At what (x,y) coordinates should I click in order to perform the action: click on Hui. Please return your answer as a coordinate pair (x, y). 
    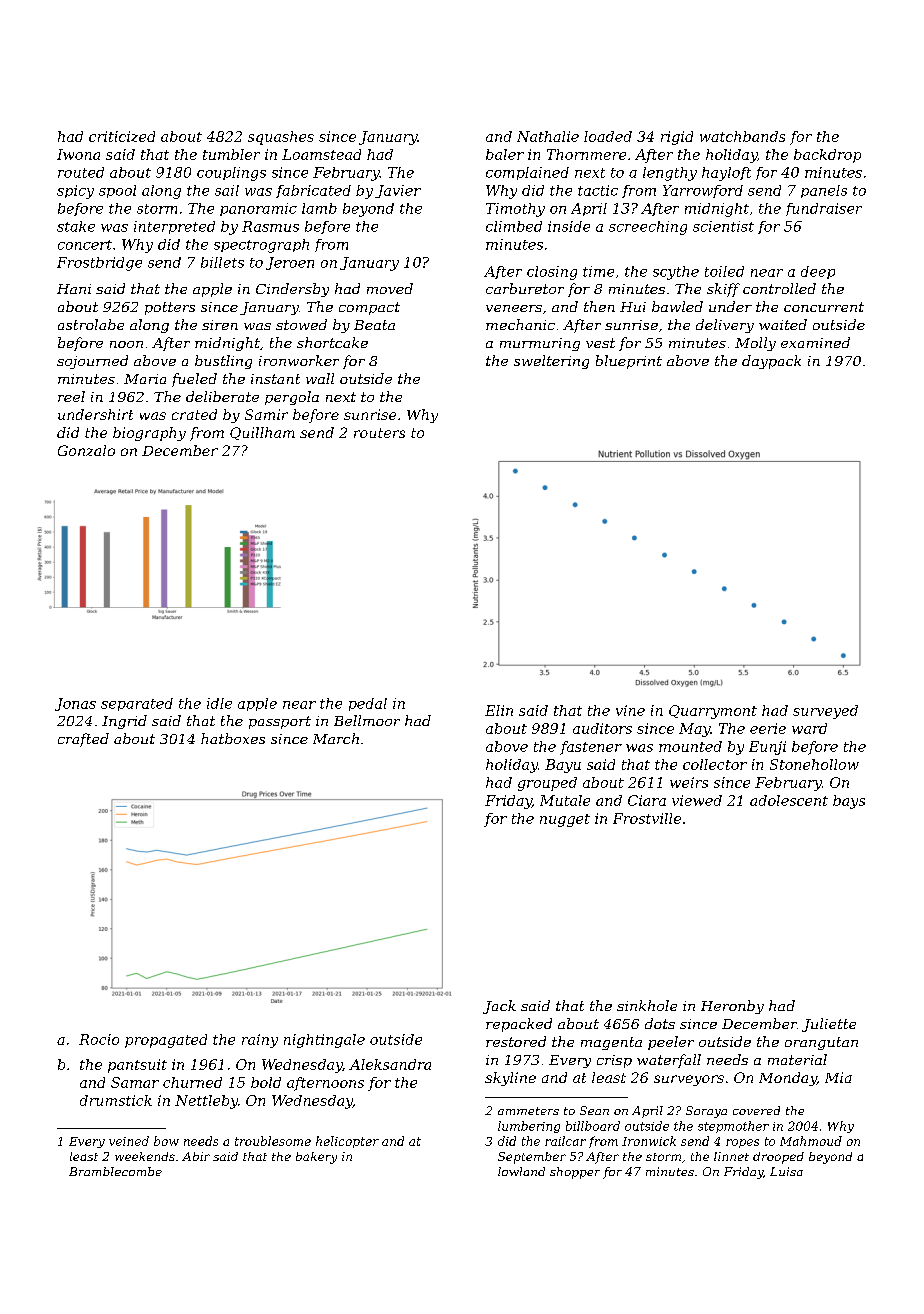
    Looking at the image, I should click on (633, 307).
